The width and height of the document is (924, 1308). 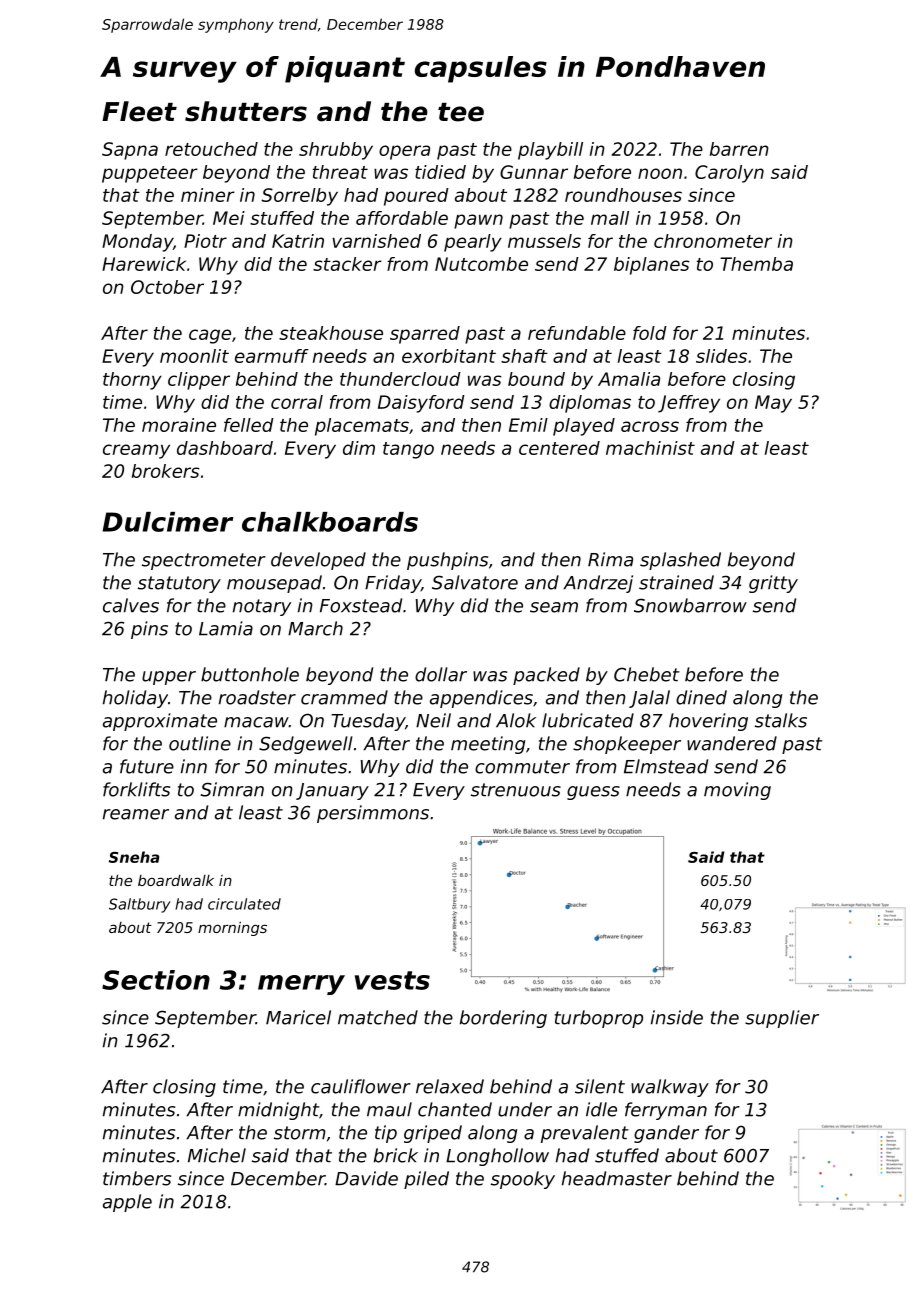 What do you see at coordinates (244, 904) in the document?
I see `circulated` at bounding box center [244, 904].
